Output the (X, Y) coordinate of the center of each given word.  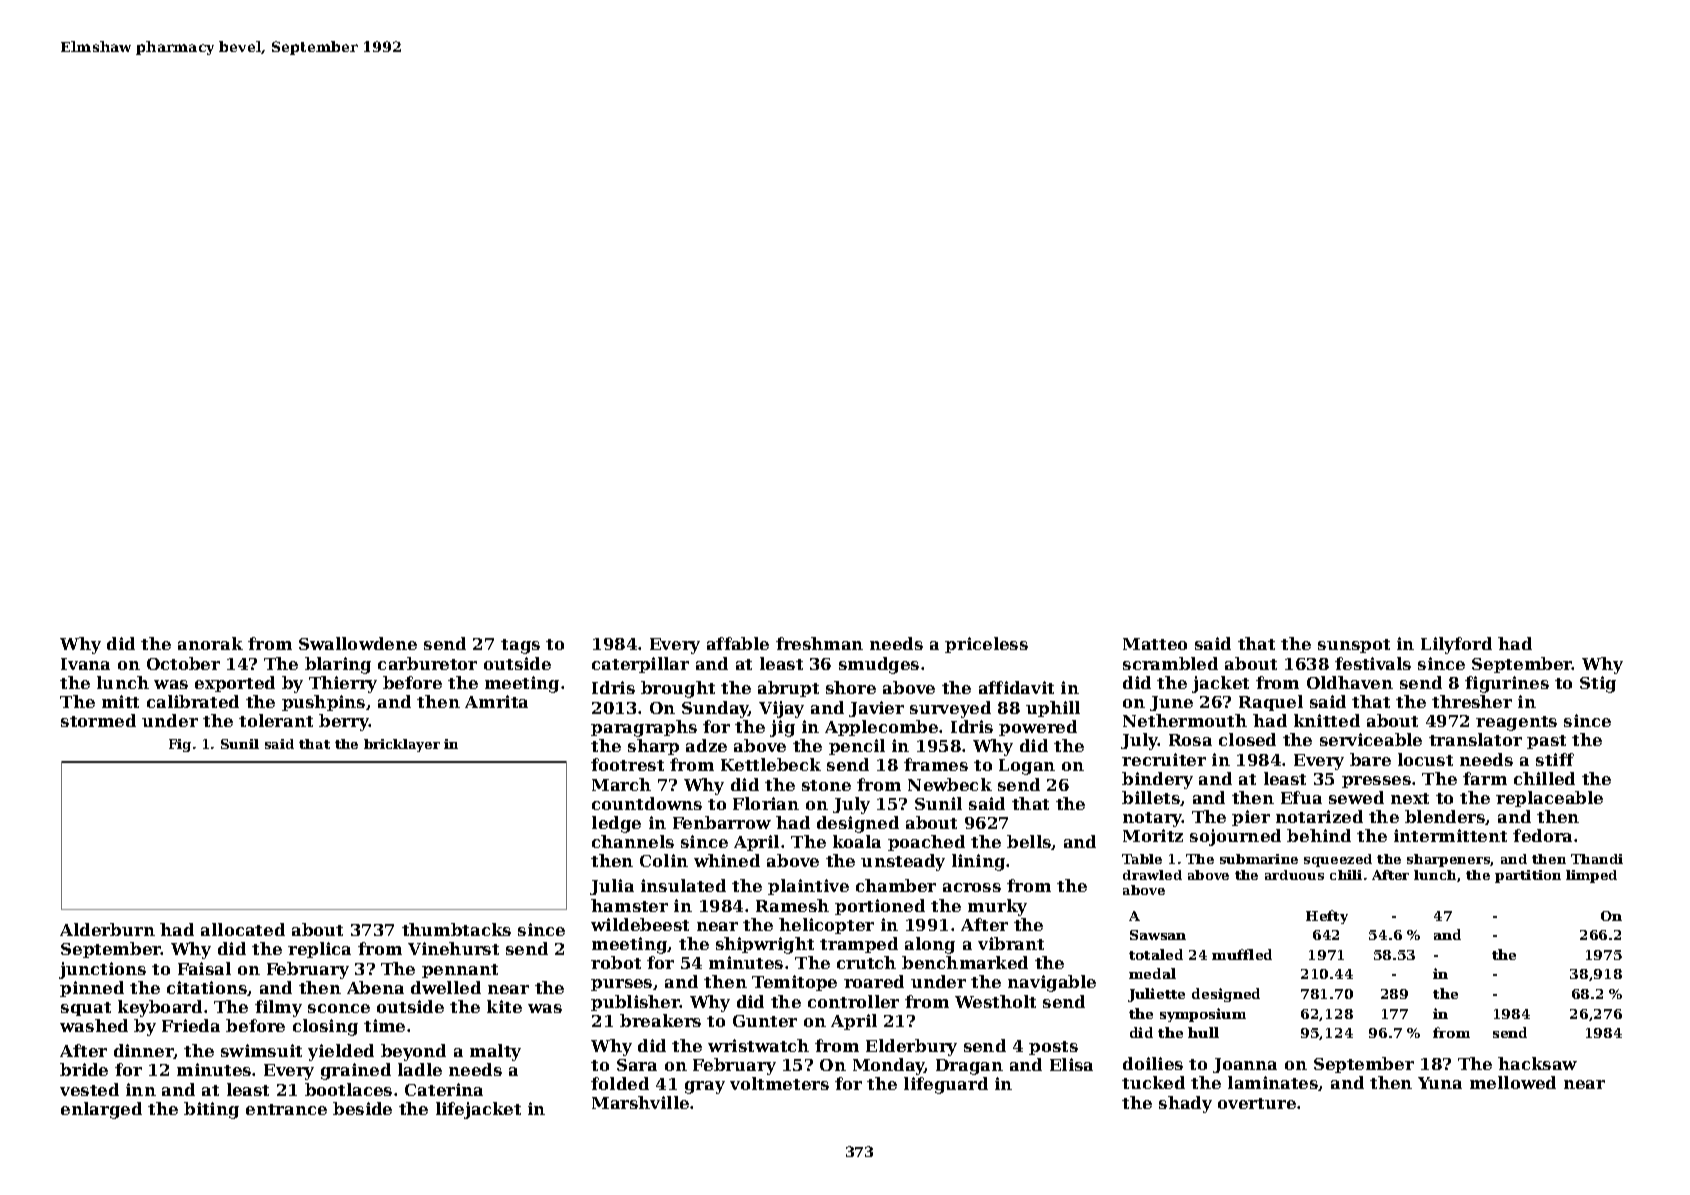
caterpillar (640, 665)
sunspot (1354, 646)
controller (853, 1001)
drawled (1152, 875)
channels (633, 841)
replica (319, 950)
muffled (1242, 954)
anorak (210, 643)
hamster (629, 905)
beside (362, 1108)
